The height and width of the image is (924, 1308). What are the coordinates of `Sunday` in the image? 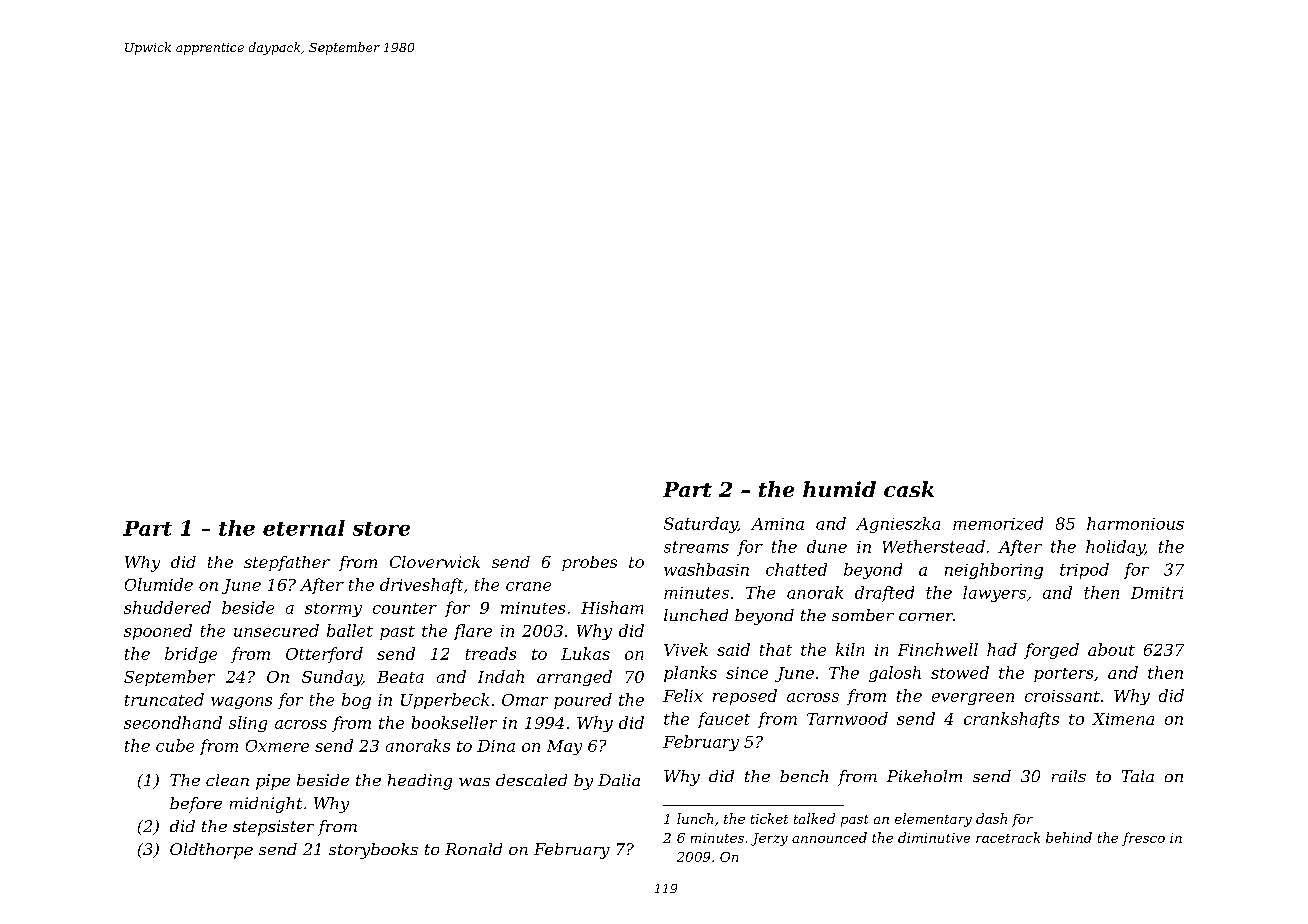 It's located at (332, 678).
